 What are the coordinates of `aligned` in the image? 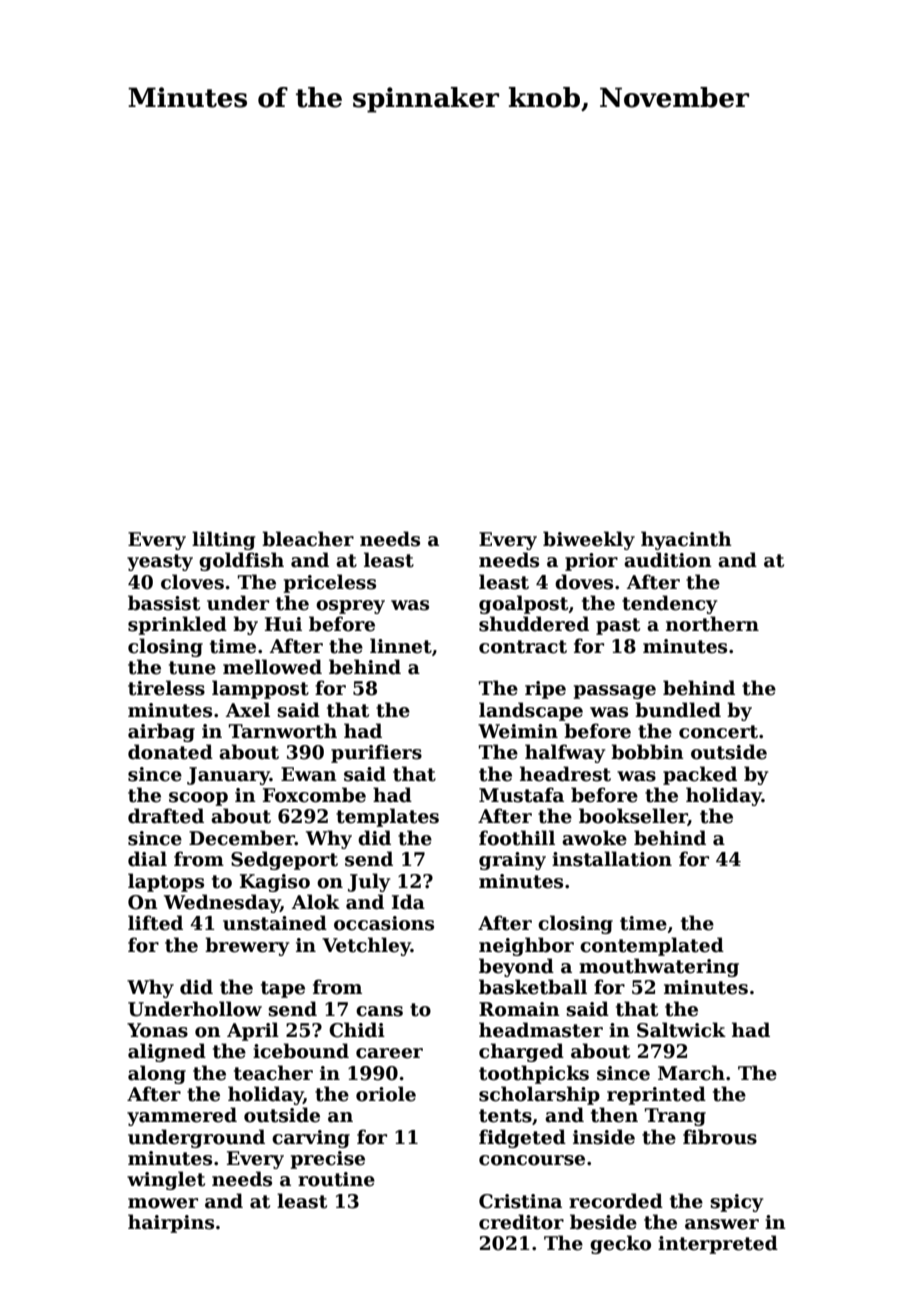 It's located at (167, 1052).
